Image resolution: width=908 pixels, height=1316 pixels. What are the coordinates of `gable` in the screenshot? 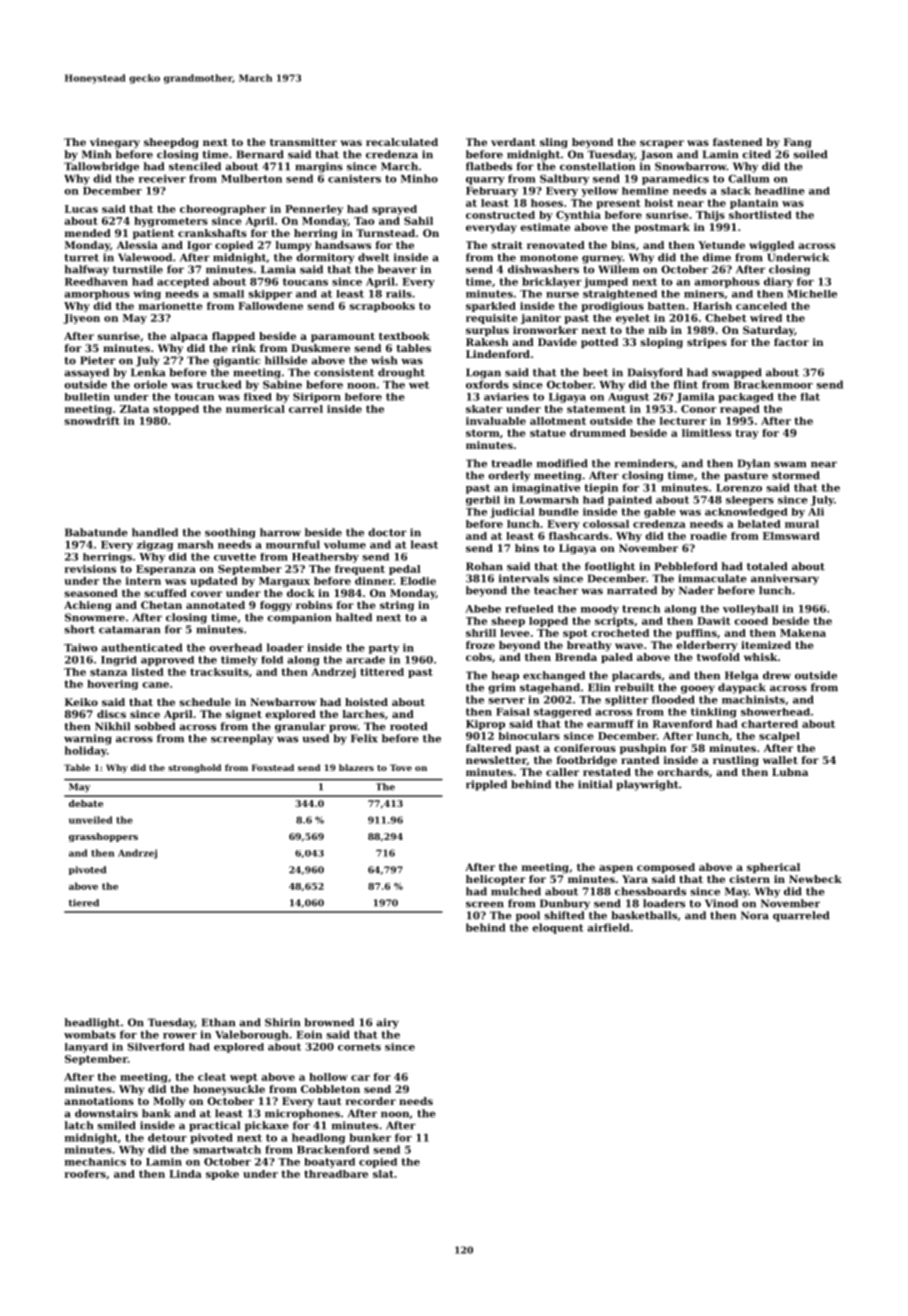 It's located at (660, 513).
